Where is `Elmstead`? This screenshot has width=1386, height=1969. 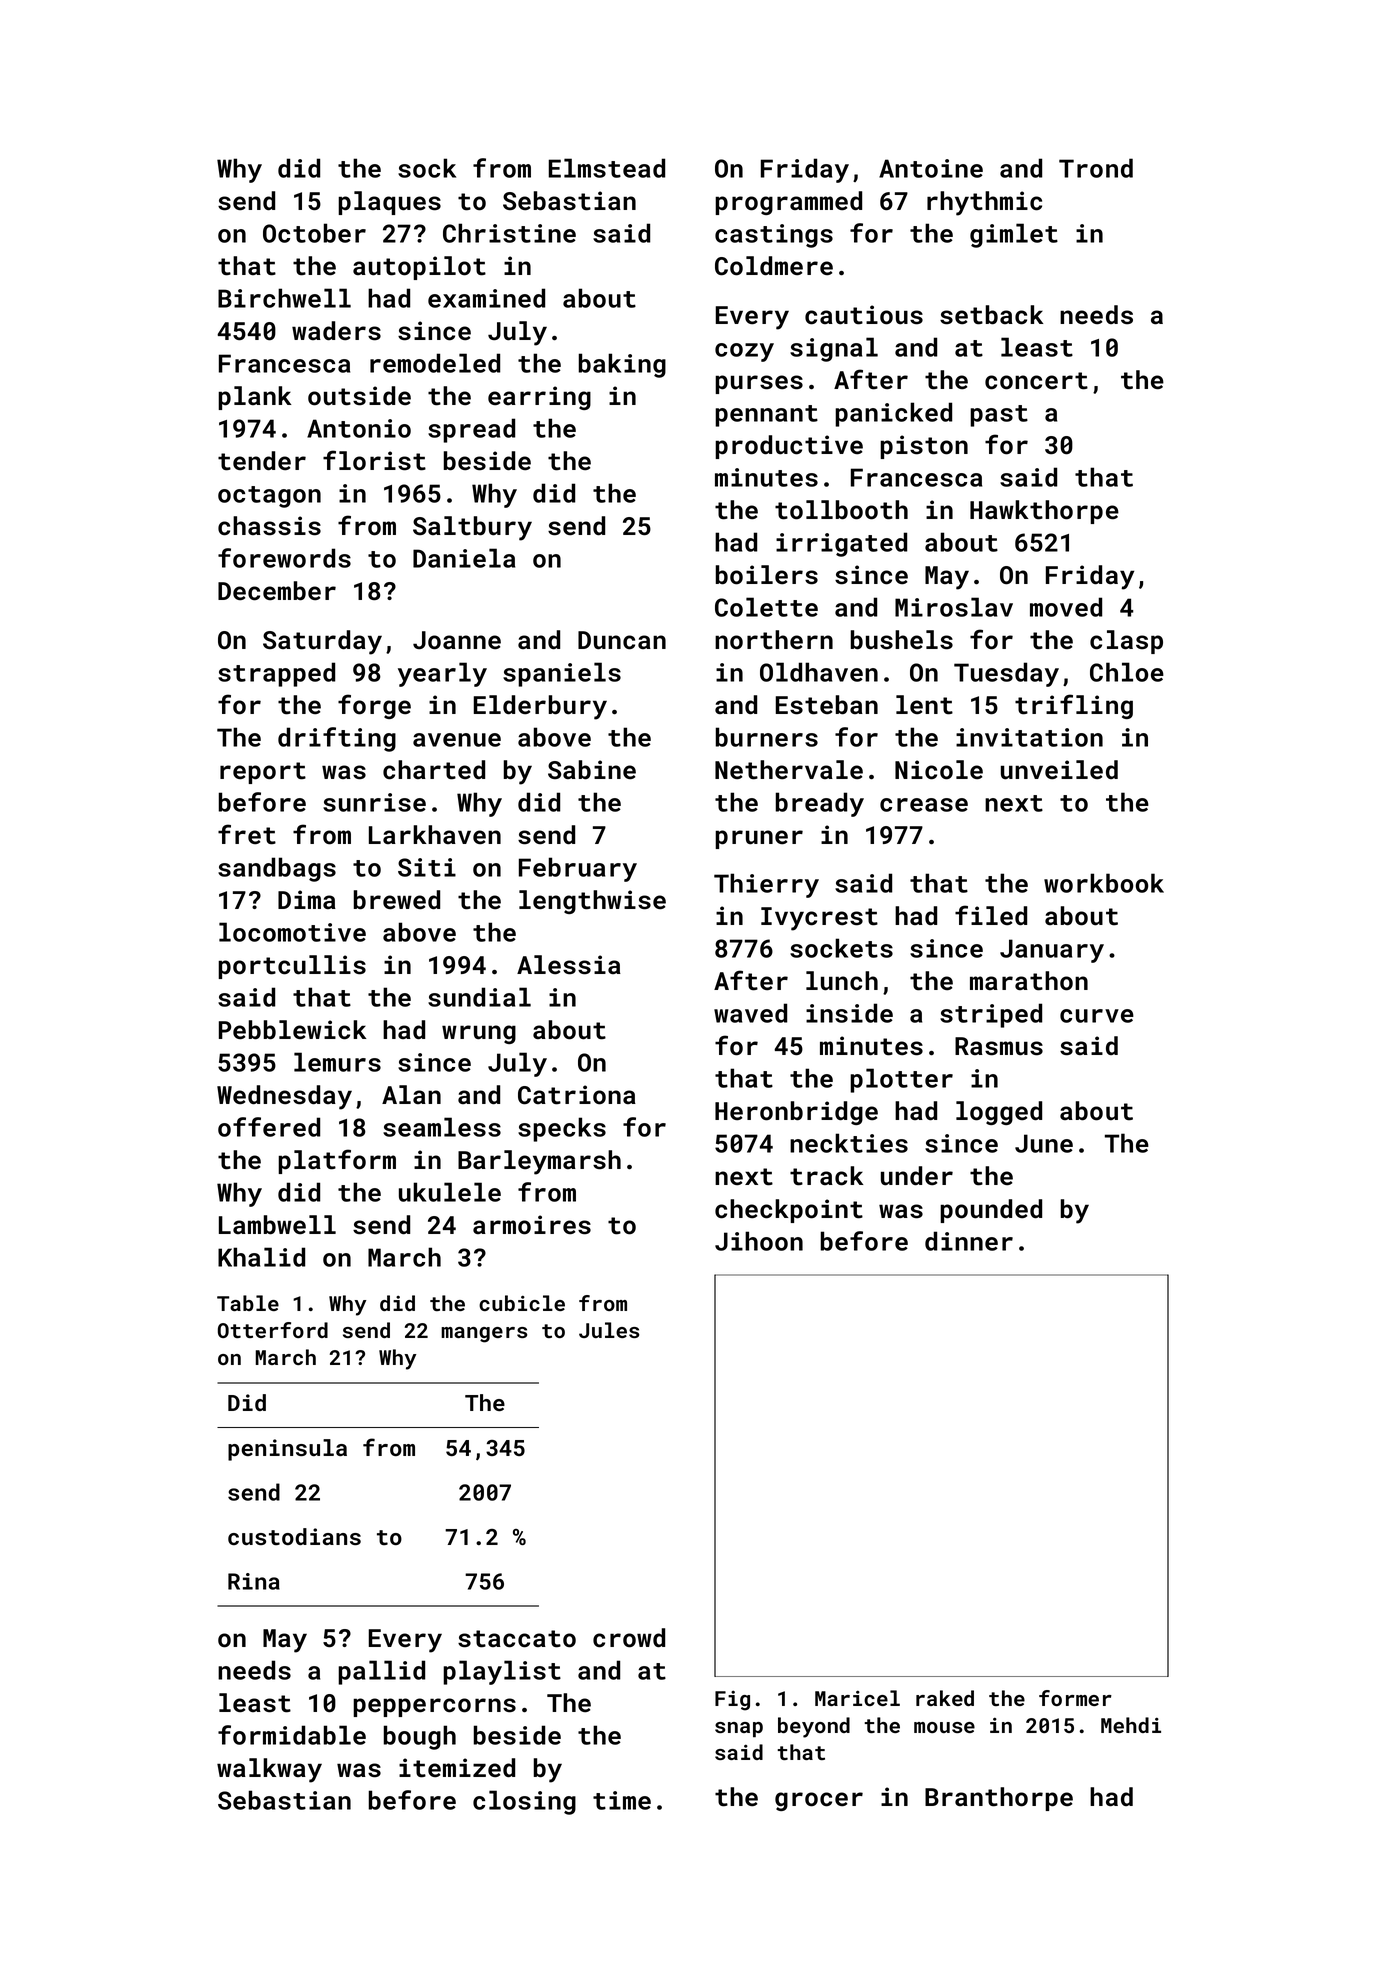 Elmstead is located at coordinates (606, 168).
